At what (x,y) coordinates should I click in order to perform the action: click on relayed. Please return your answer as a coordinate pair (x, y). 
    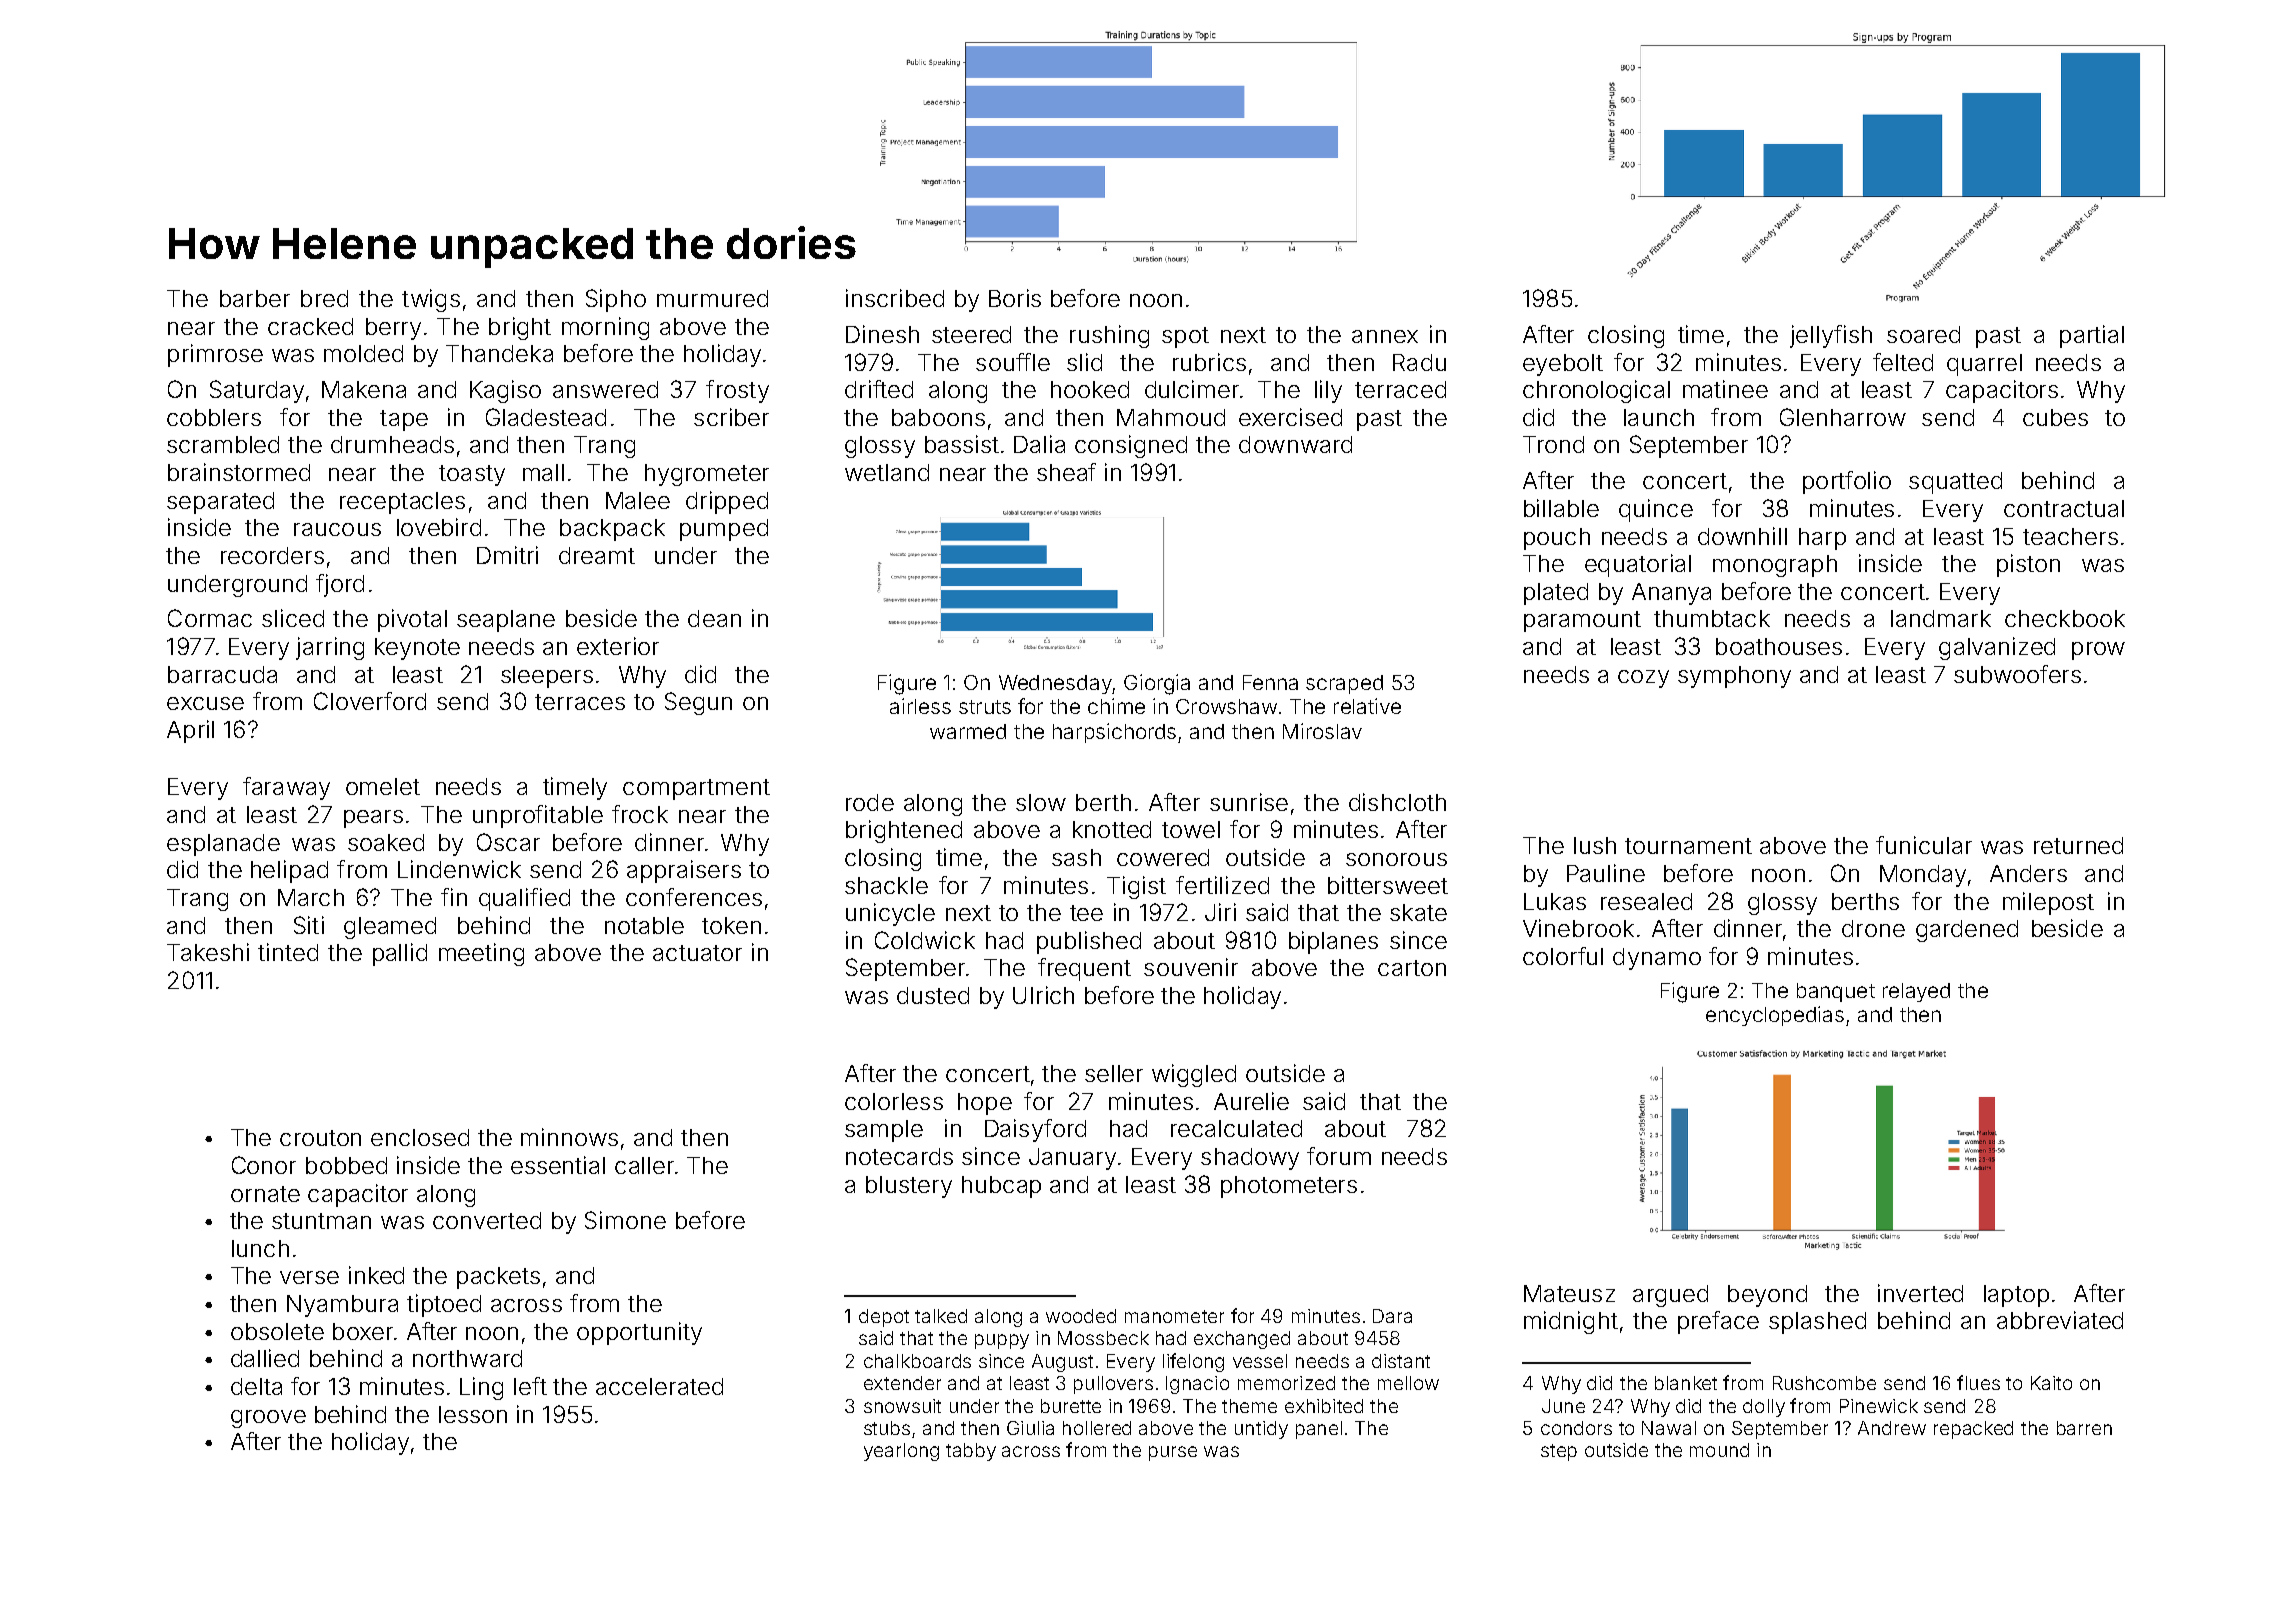
    Looking at the image, I should click on (1916, 992).
